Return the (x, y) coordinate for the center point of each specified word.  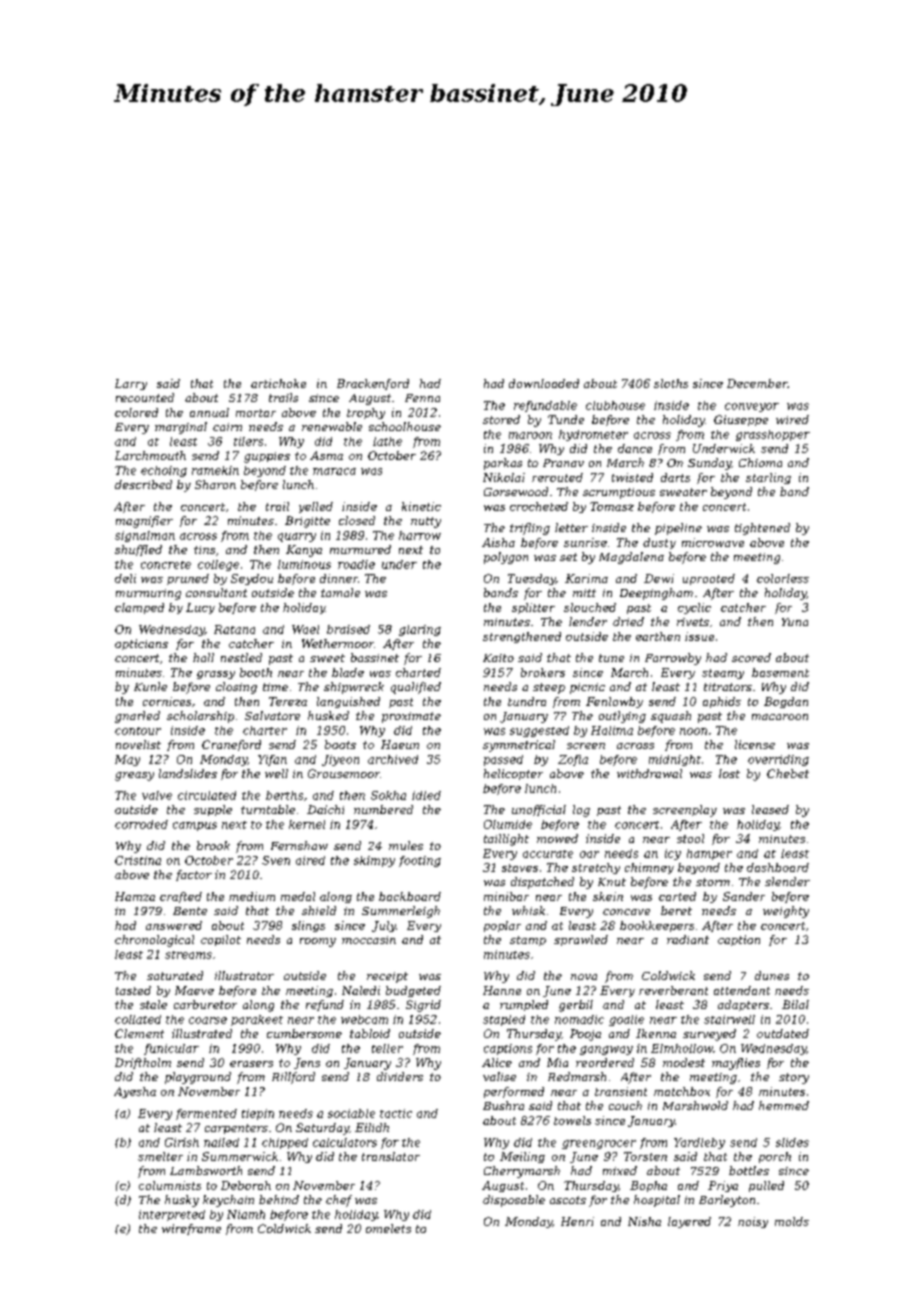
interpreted (172, 1215)
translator (391, 1156)
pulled (766, 1186)
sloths (671, 383)
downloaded (544, 383)
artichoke (278, 383)
